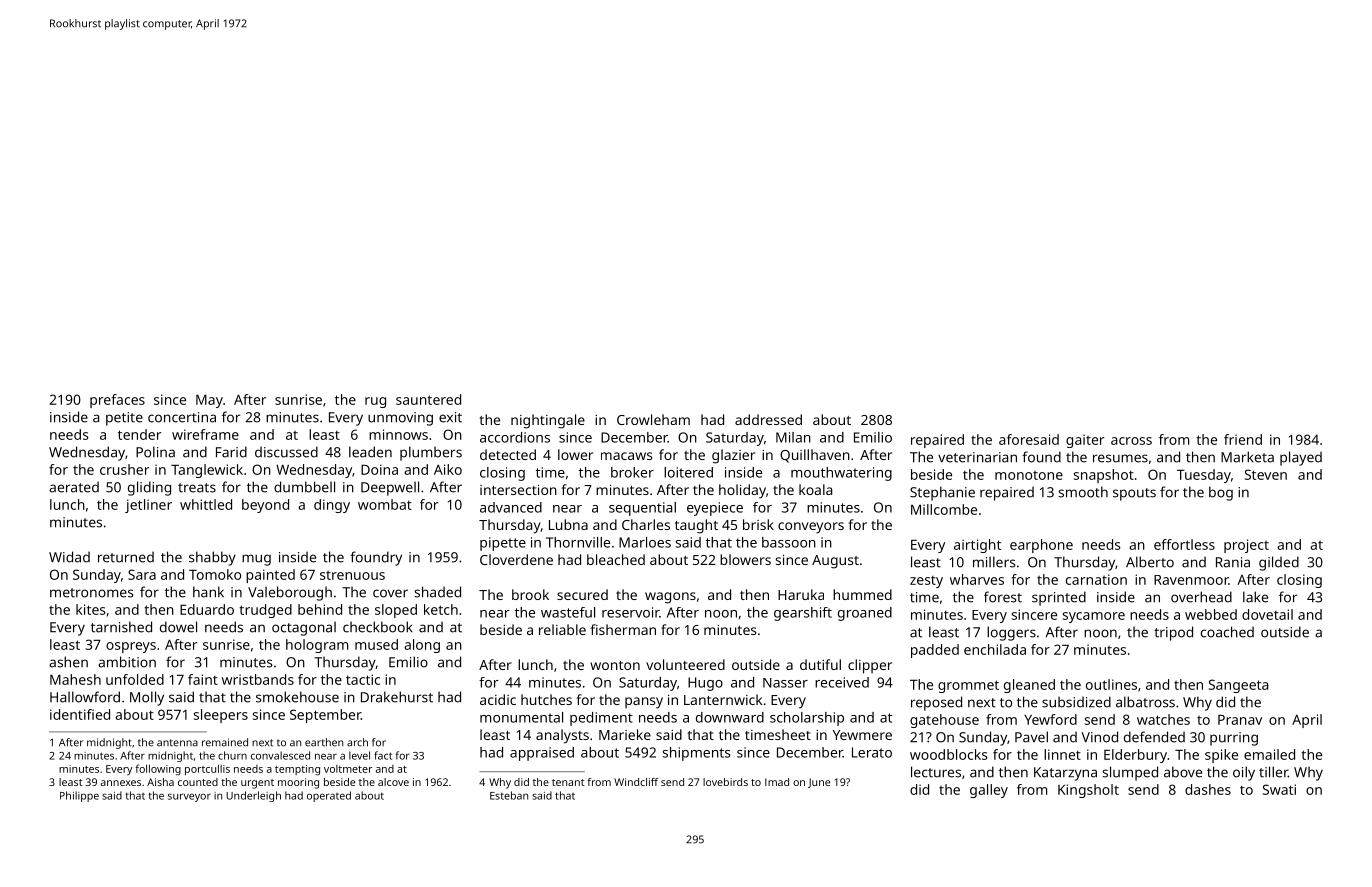 This document has height=887, width=1372. I want to click on aerated, so click(74, 487).
